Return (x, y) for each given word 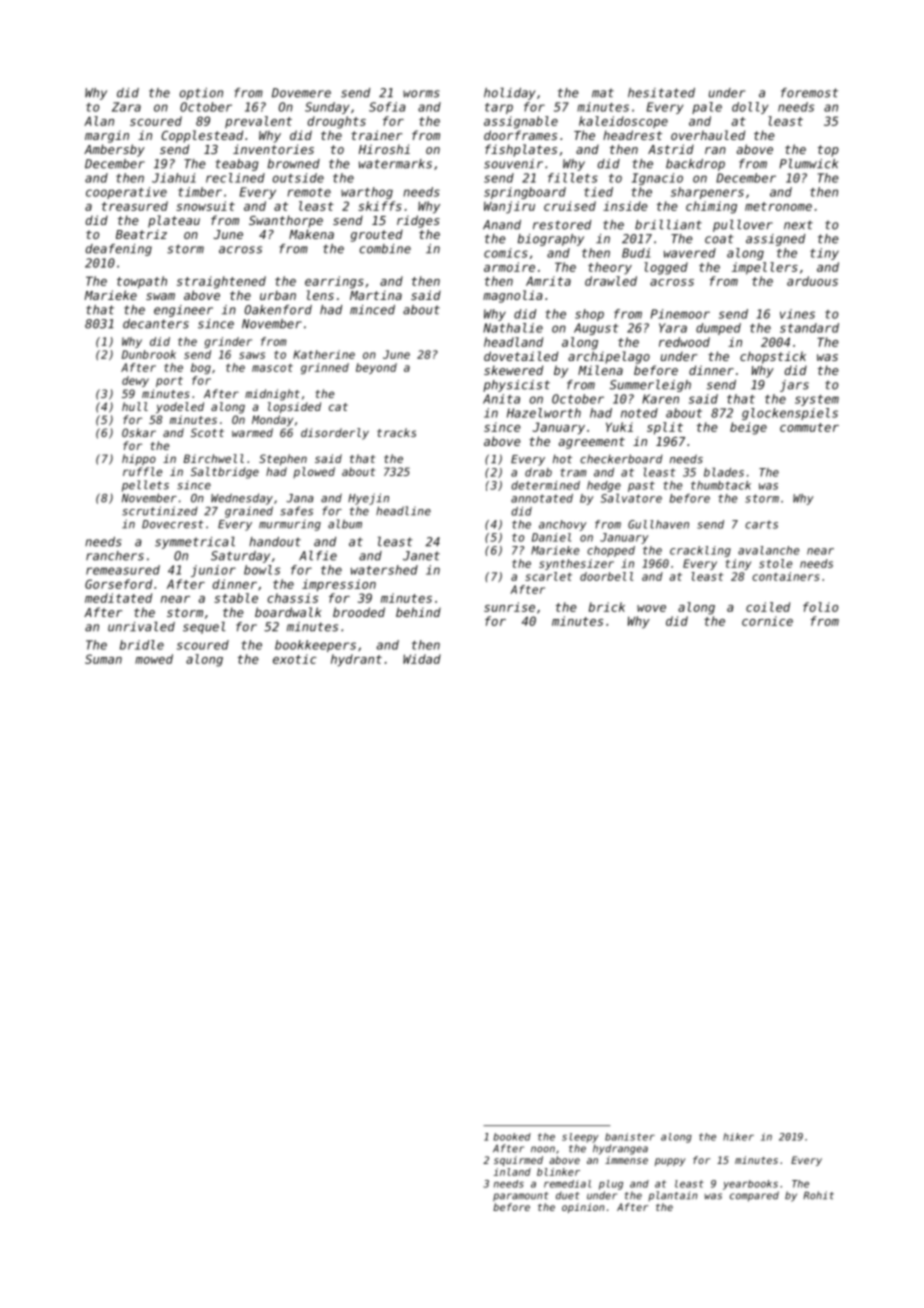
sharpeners (707, 193)
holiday (510, 93)
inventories (273, 149)
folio (820, 607)
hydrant (356, 660)
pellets (145, 486)
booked (512, 1137)
